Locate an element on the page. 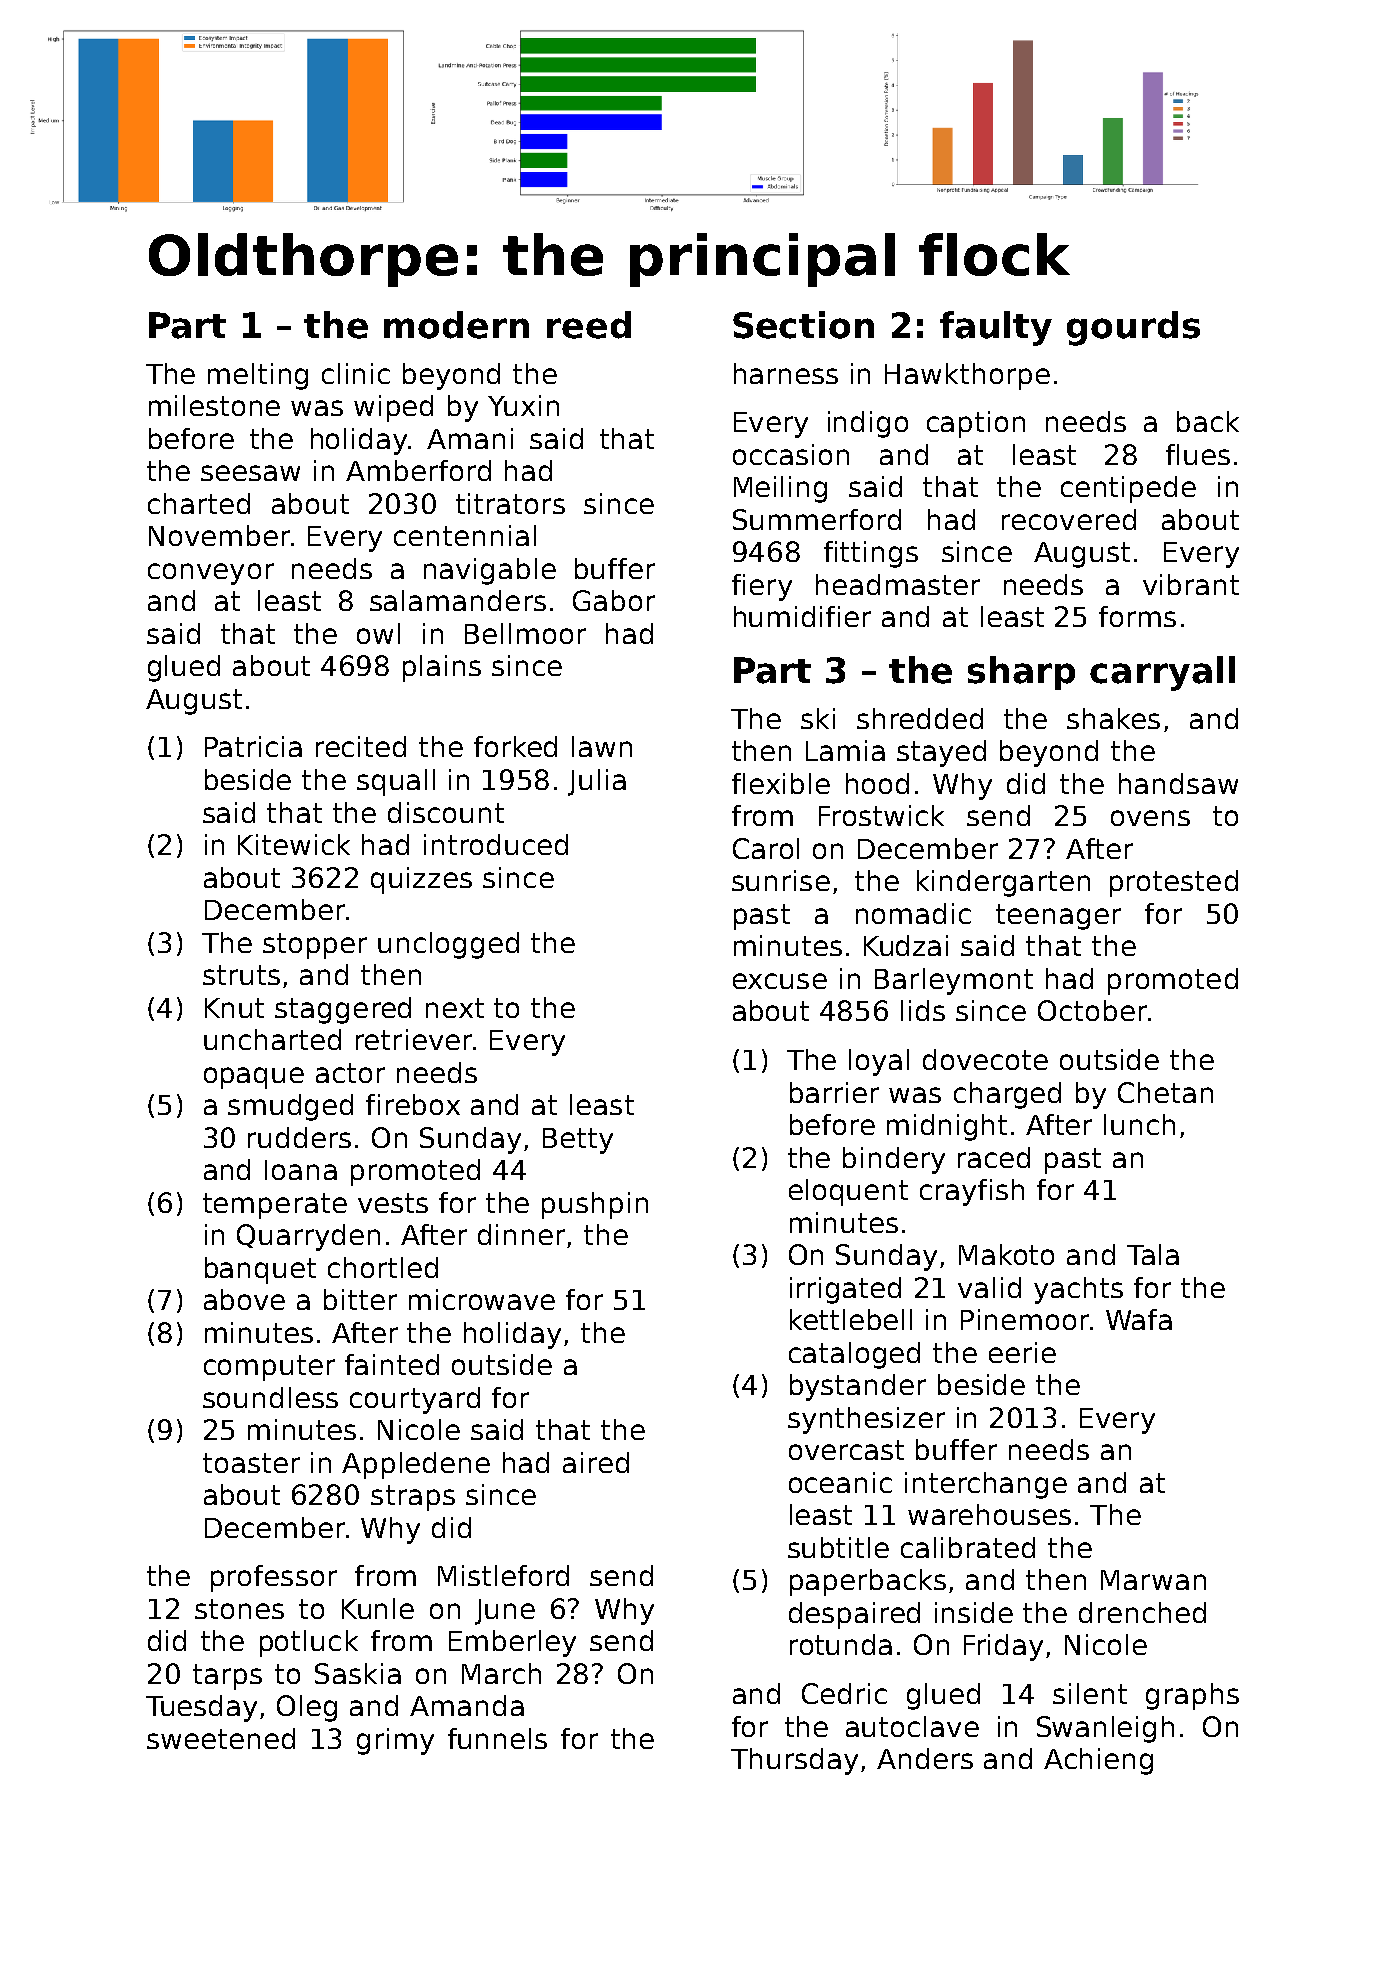 This document has width=1386, height=1969. barrier is located at coordinates (834, 1092).
